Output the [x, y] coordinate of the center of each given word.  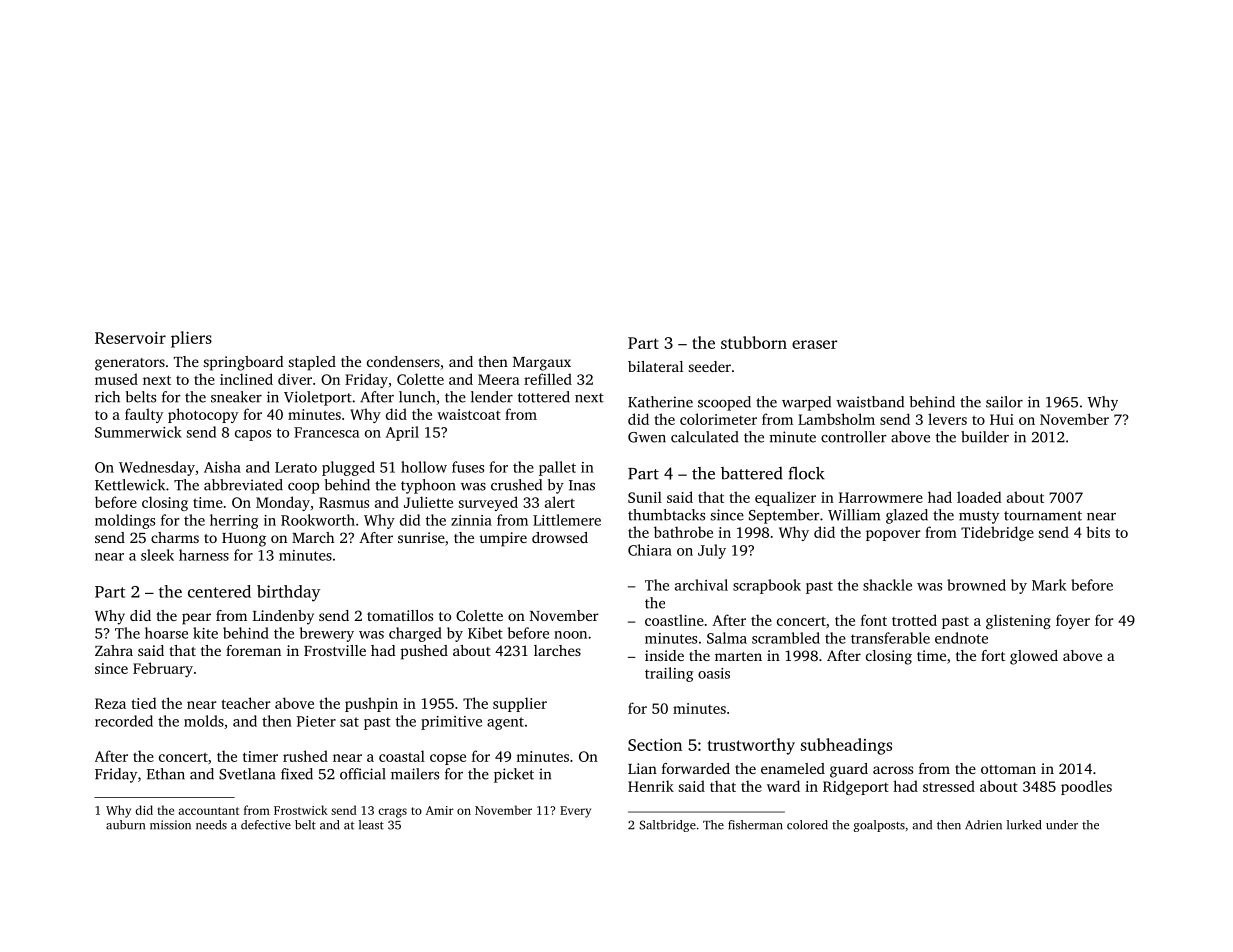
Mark [1049, 585]
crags [392, 813]
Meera [499, 379]
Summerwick [138, 432]
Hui [1002, 419]
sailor [1004, 402]
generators [130, 364]
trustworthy [751, 746]
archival [701, 585]
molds [204, 721]
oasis [714, 673]
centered [219, 591]
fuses [468, 467]
